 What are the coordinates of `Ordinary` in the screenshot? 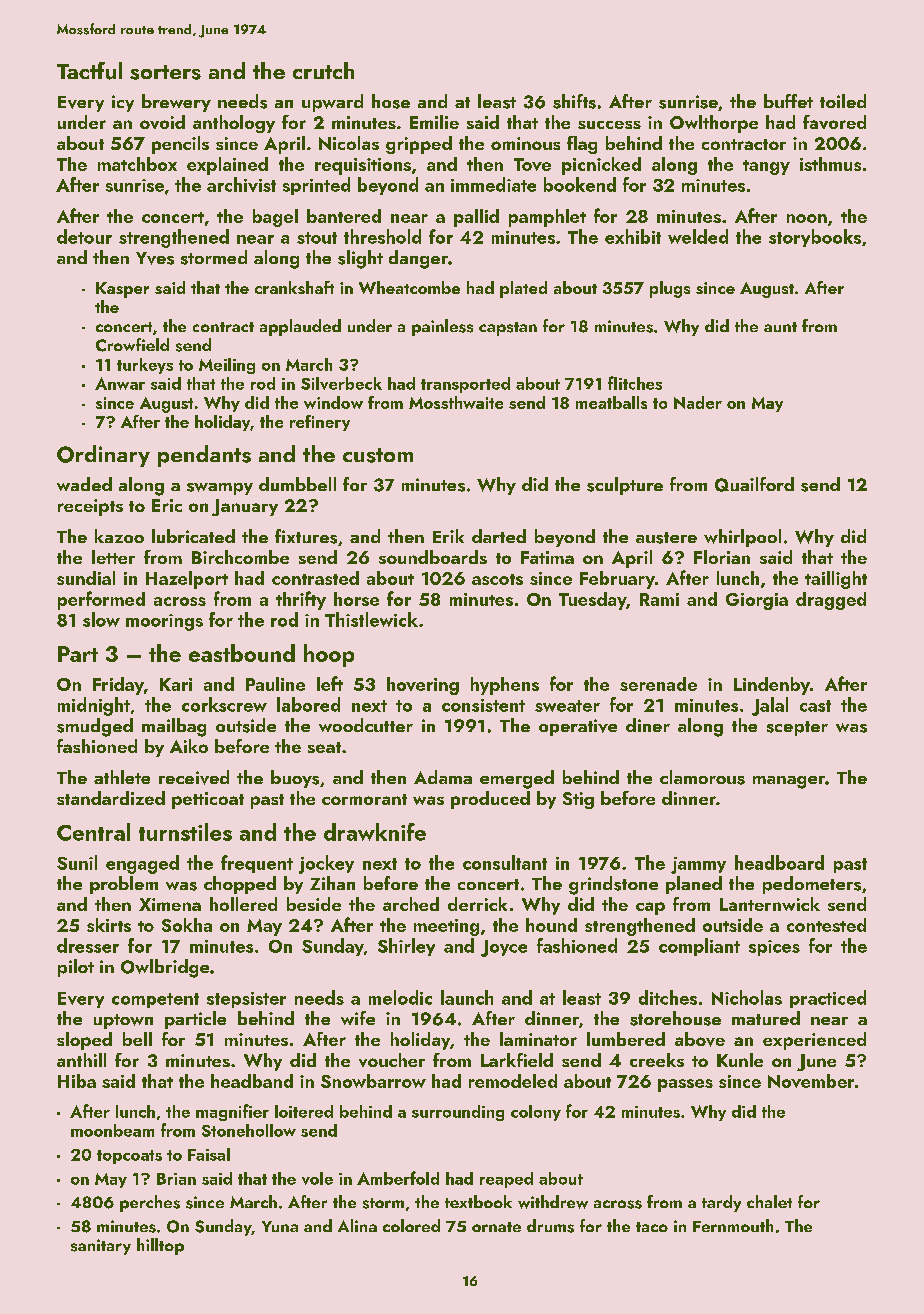 It's located at (103, 456).
